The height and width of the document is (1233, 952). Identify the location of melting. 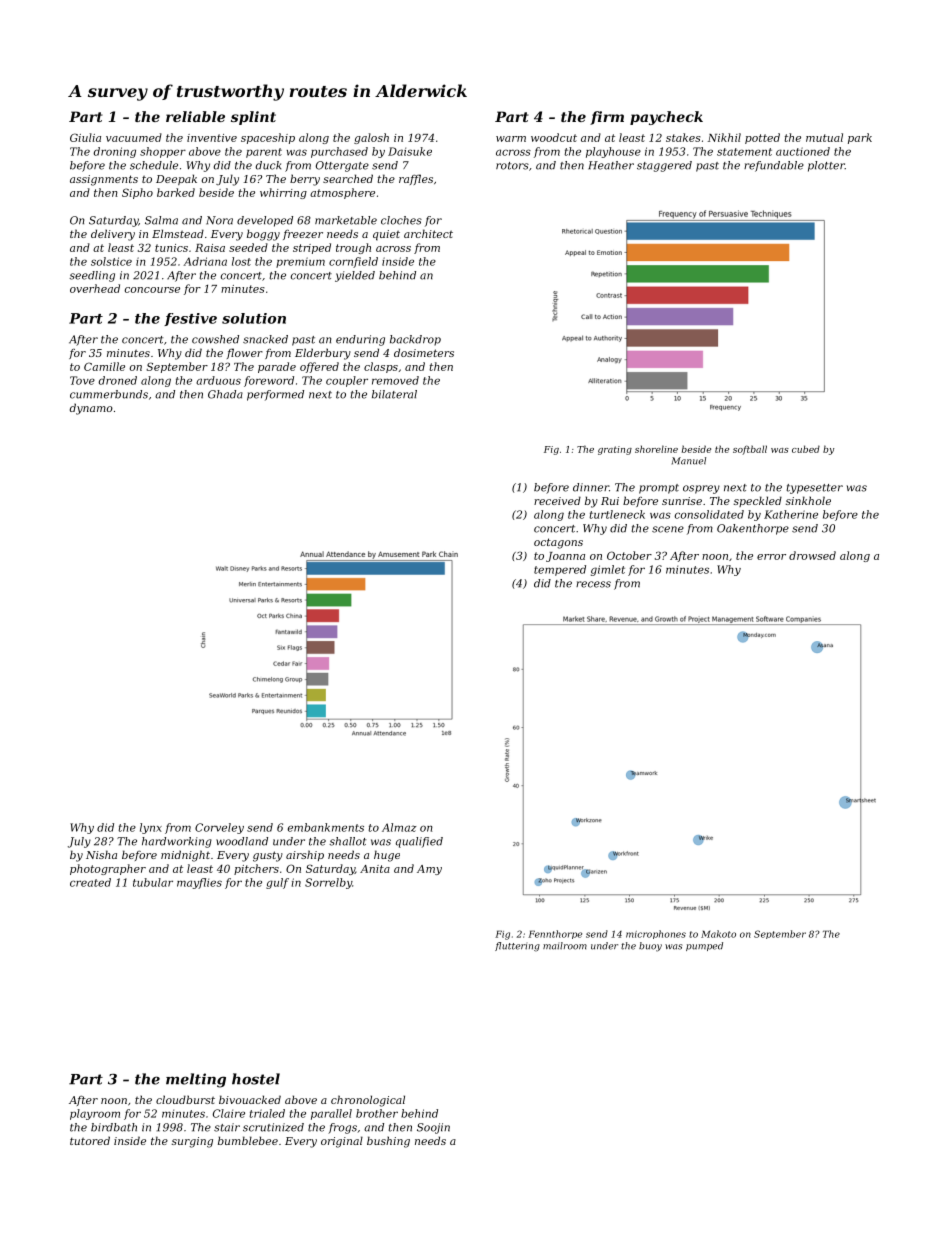
(196, 1080).
